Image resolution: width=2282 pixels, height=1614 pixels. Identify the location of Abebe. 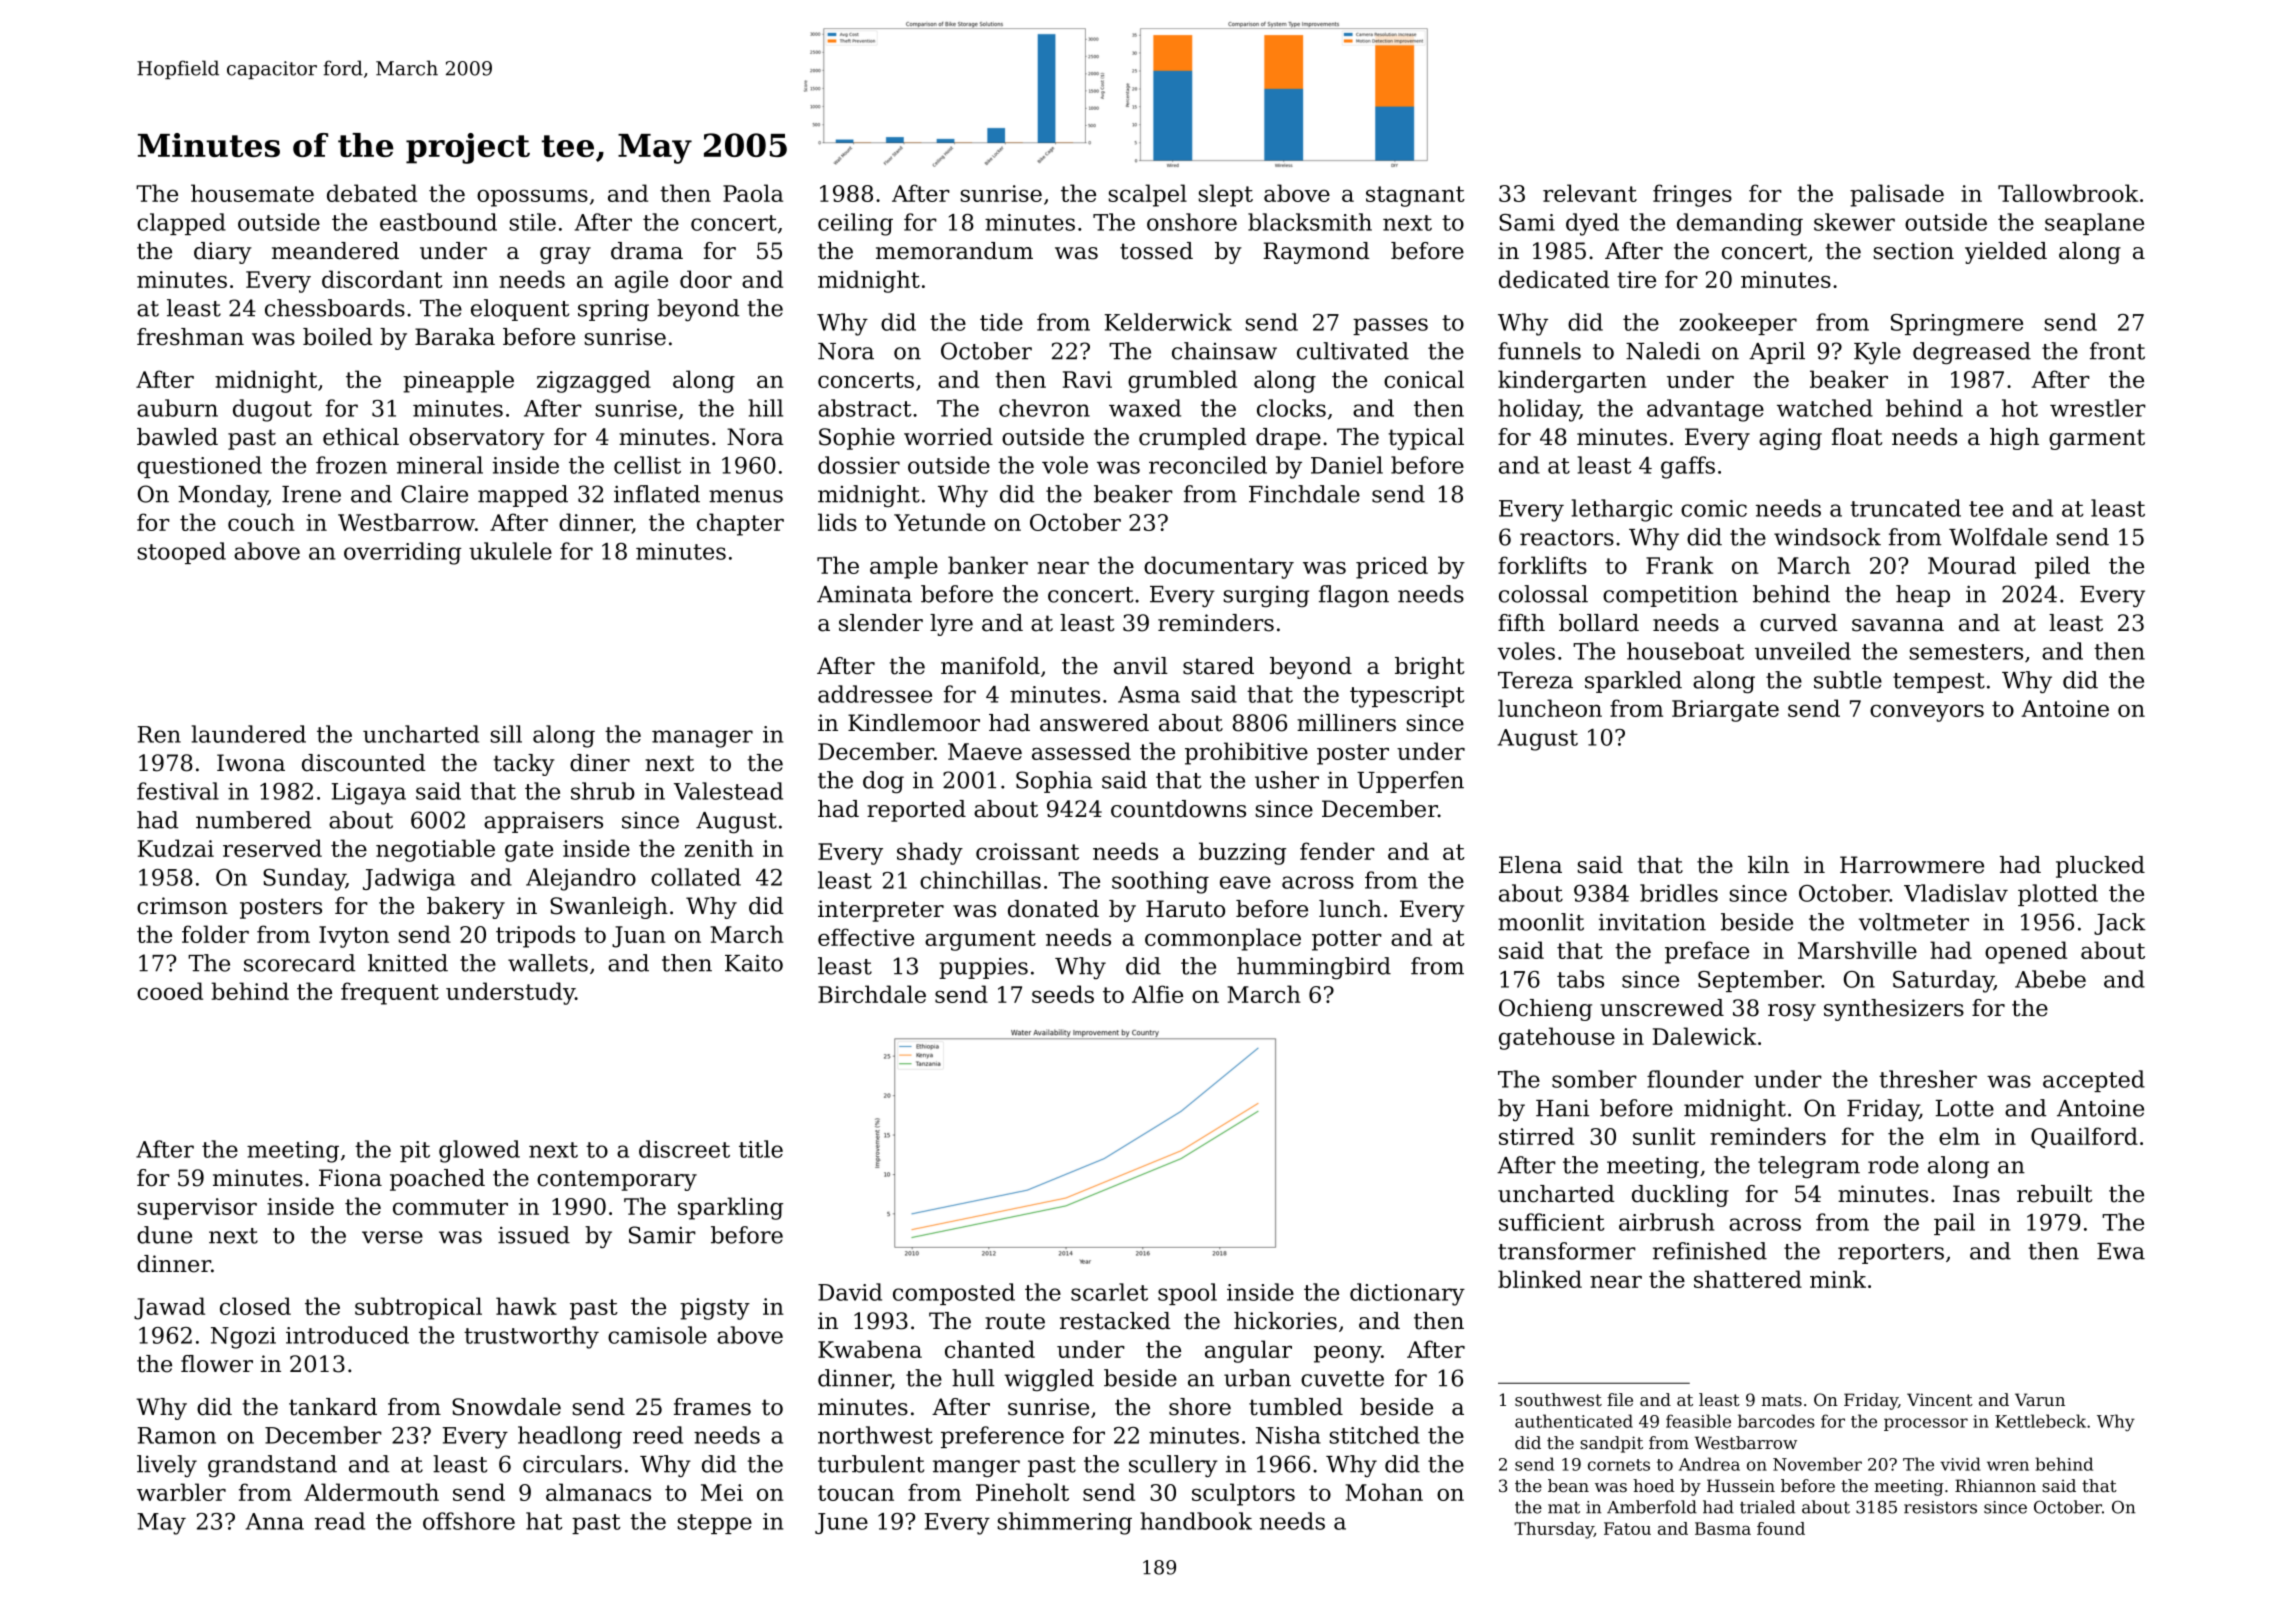
(2050, 979).
